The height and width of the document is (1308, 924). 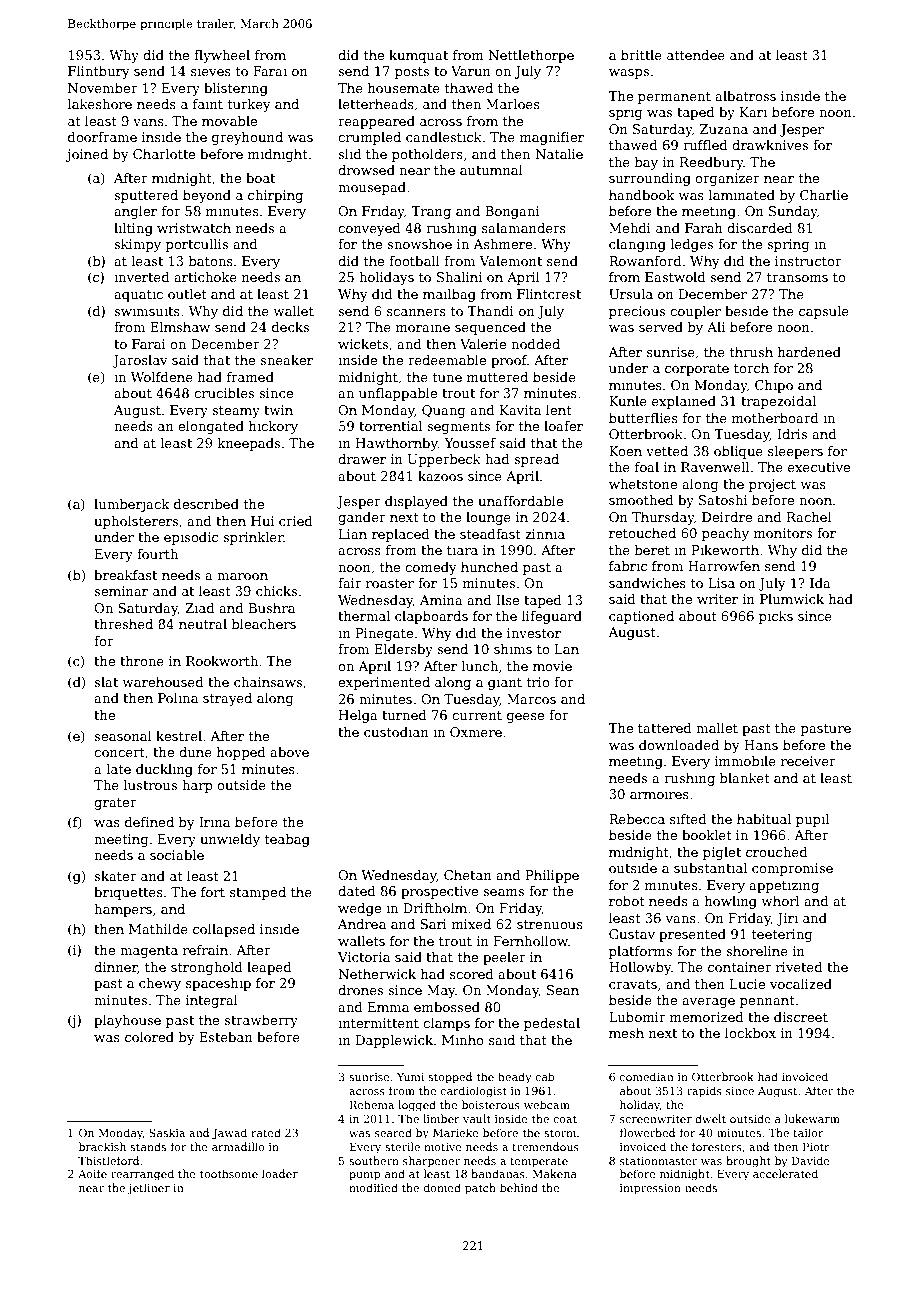 I want to click on Upperbeck, so click(x=444, y=460).
